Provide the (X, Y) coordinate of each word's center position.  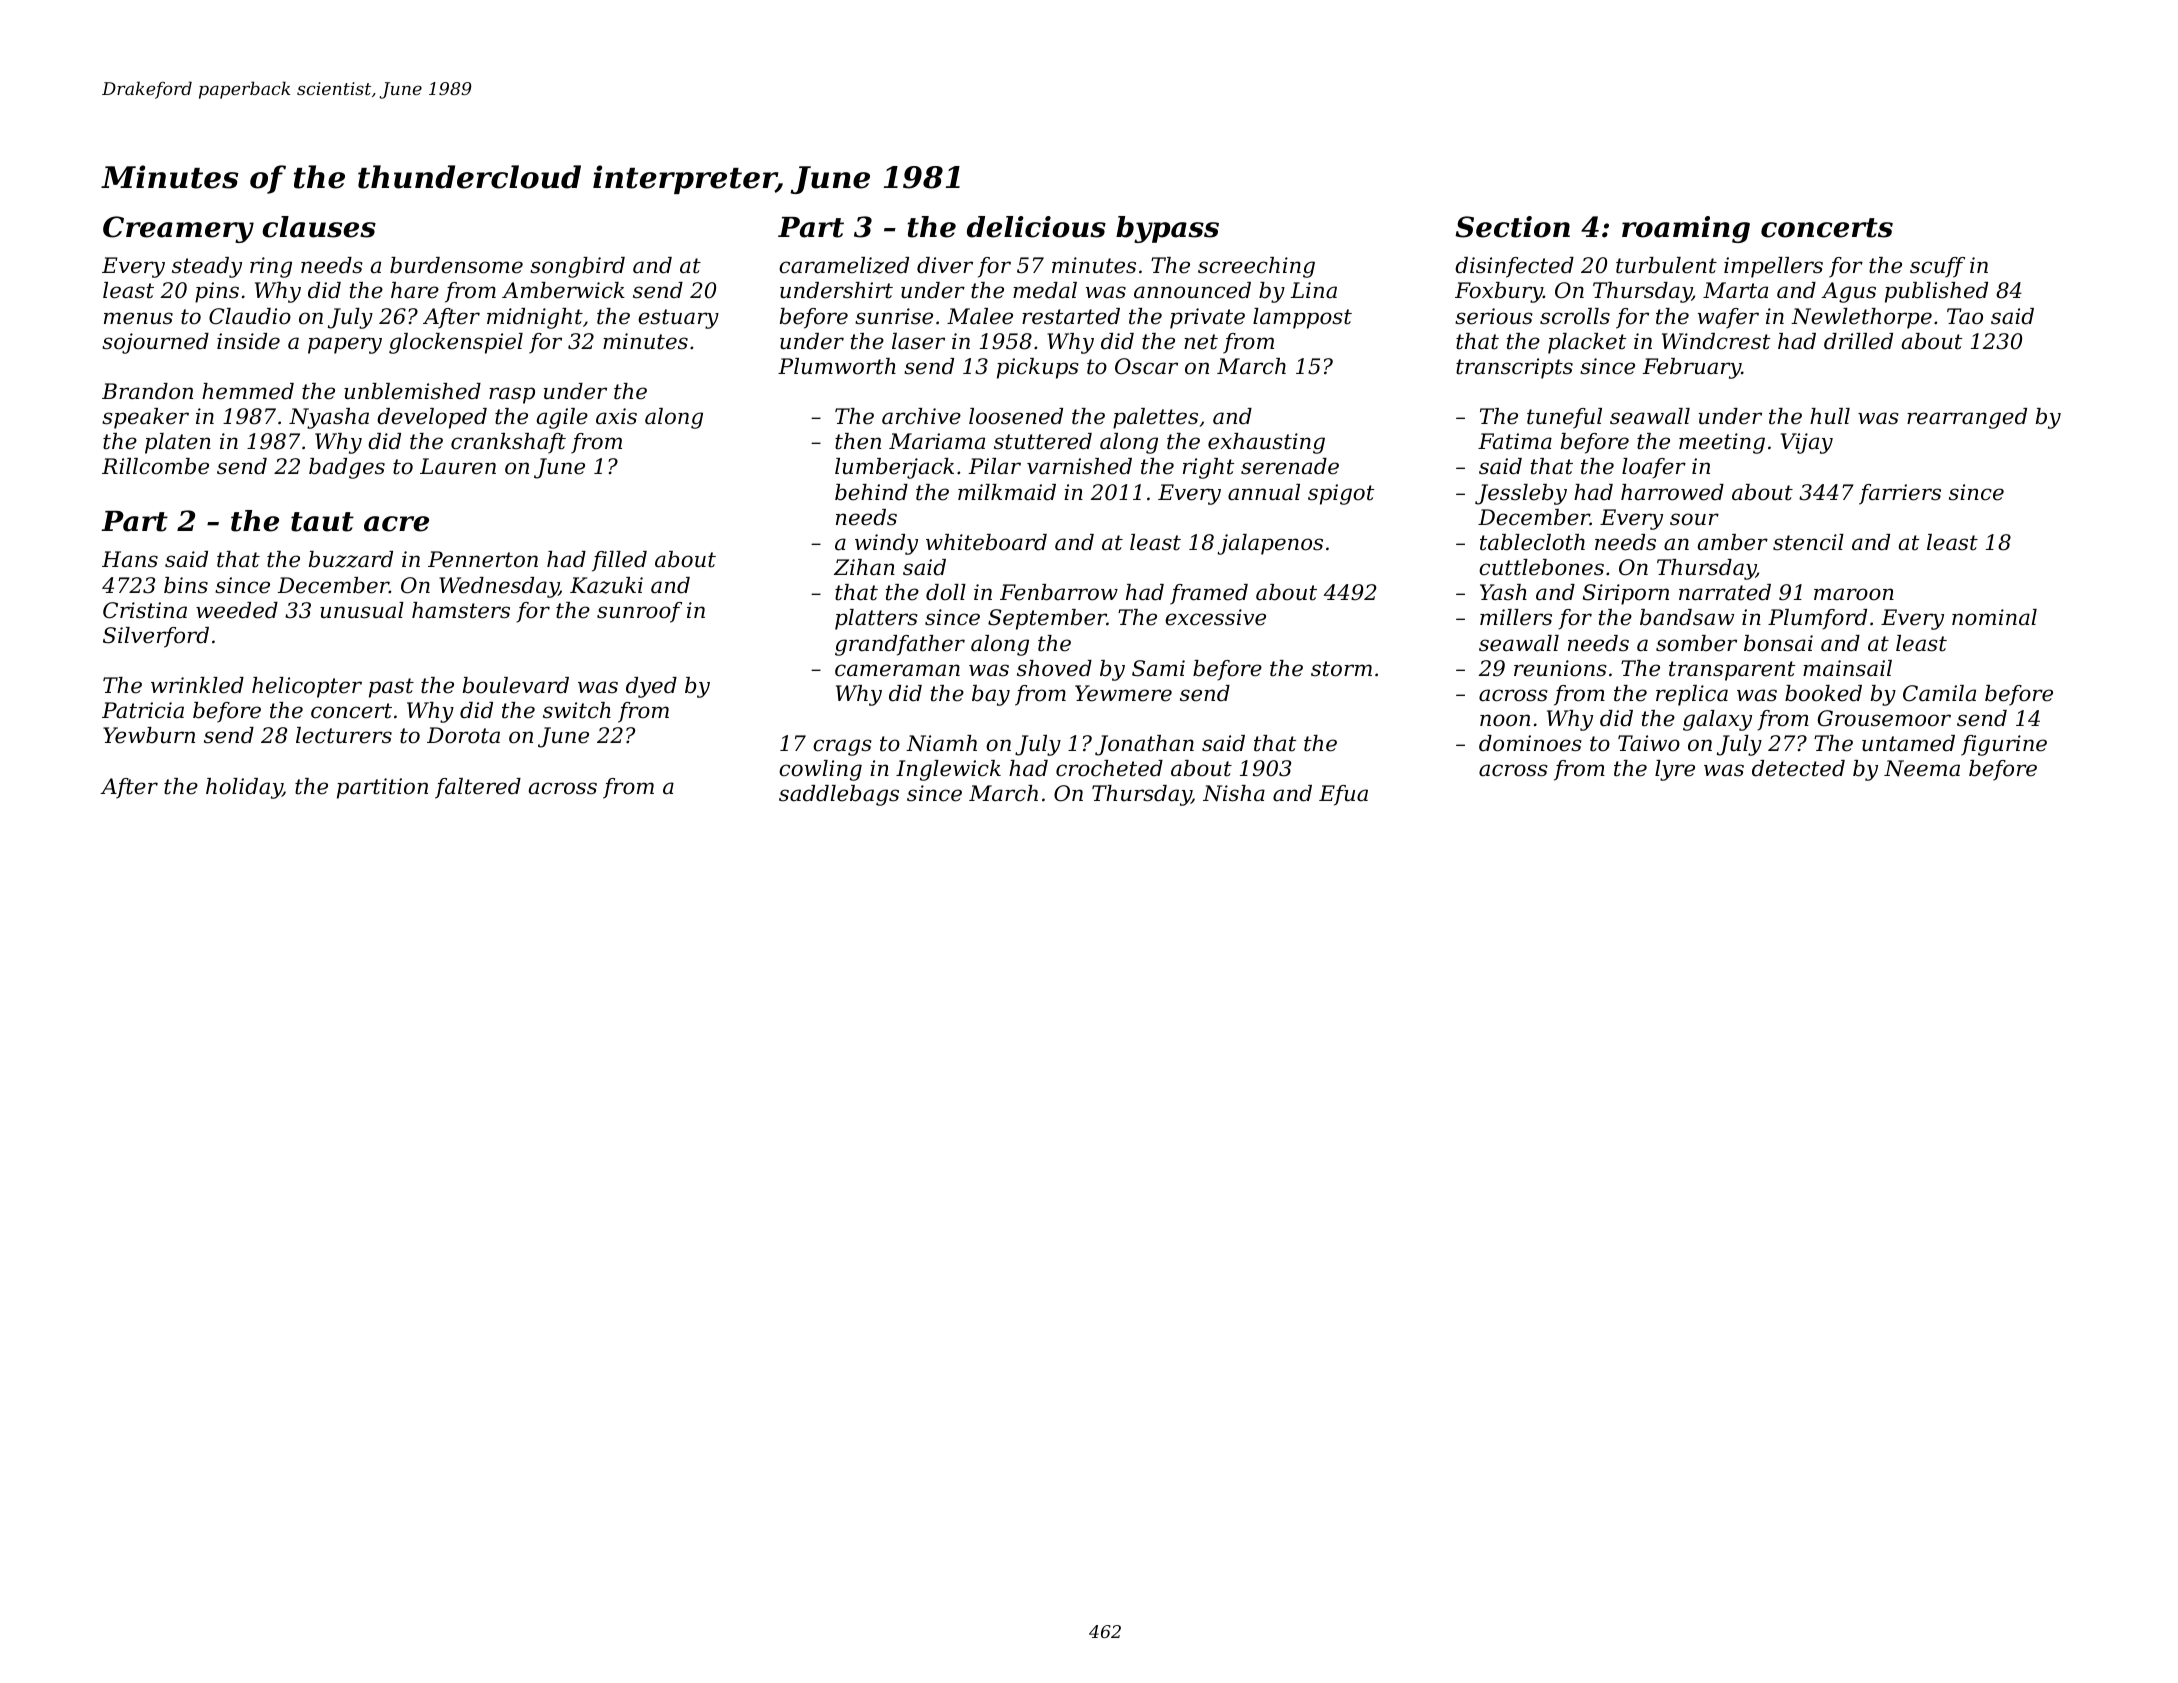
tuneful (1564, 418)
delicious (1036, 227)
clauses (319, 227)
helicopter (307, 687)
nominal (1994, 617)
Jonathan (1144, 745)
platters (876, 619)
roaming (1686, 229)
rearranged (1967, 418)
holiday (244, 788)
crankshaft (508, 443)
